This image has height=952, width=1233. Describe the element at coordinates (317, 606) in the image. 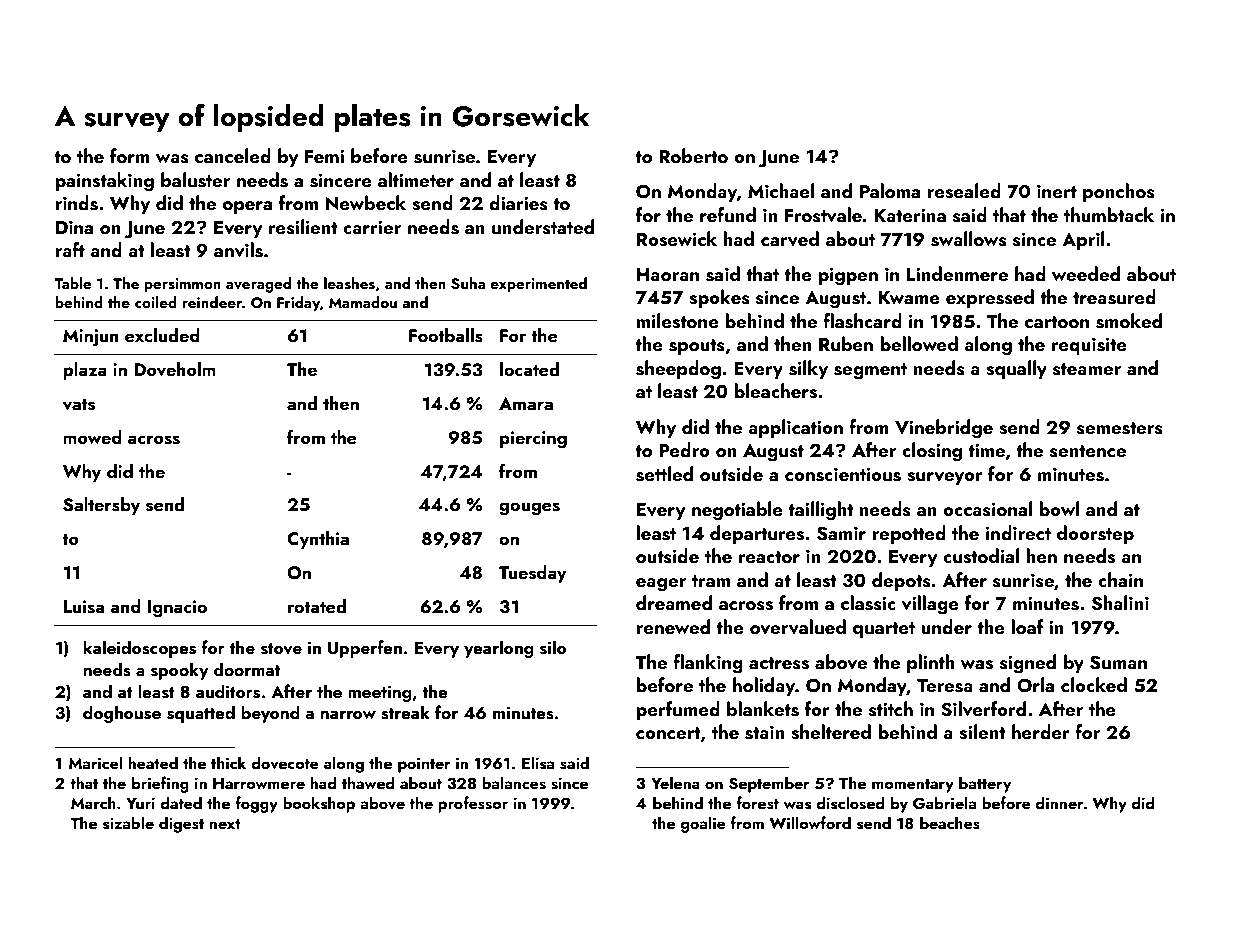

I see `rotated` at that location.
